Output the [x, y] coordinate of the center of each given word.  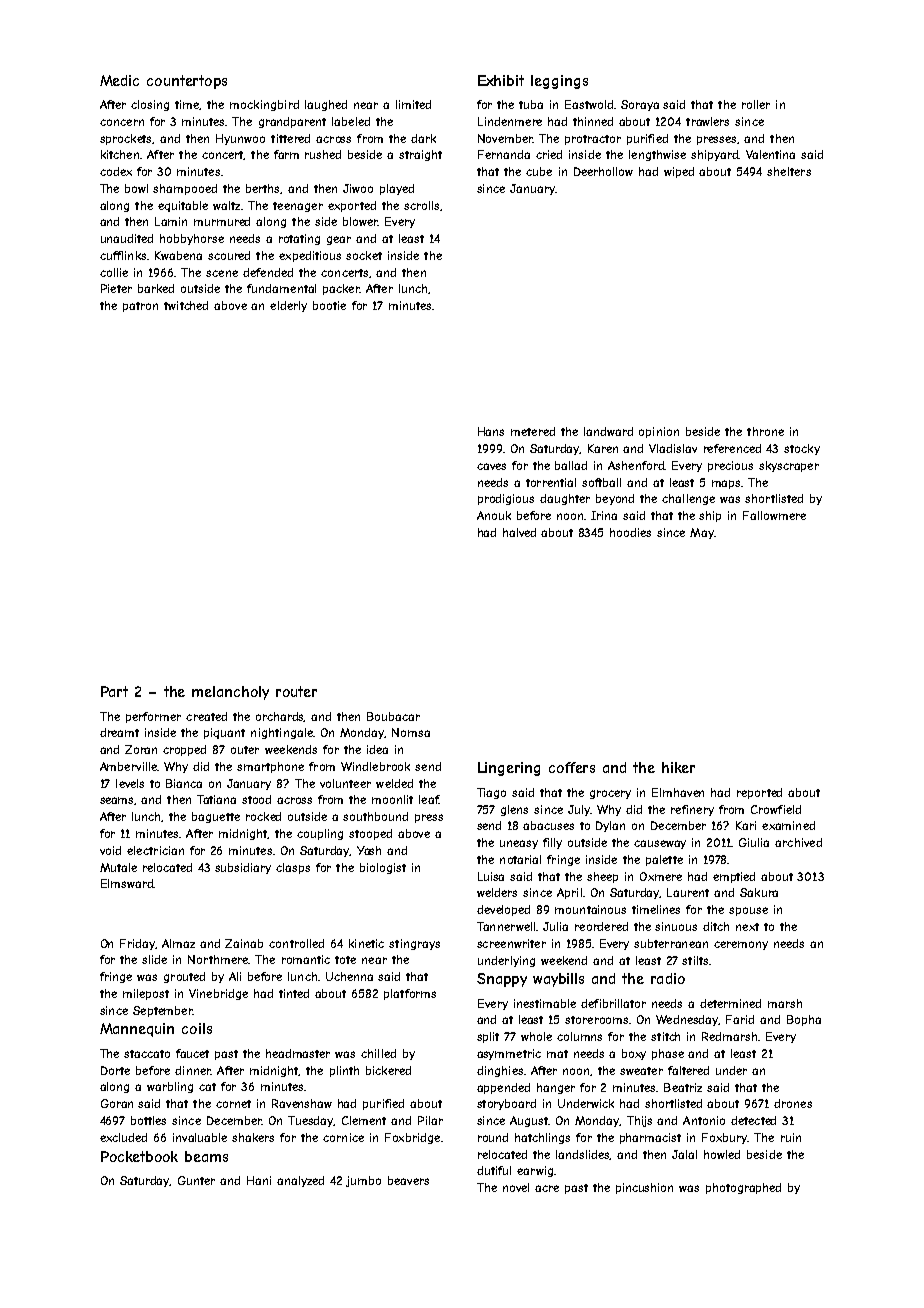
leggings [559, 82]
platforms [410, 994]
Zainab [244, 943]
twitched [186, 305]
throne [765, 431]
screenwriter [511, 943]
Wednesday [687, 1020]
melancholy [230, 693]
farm [286, 154]
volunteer [345, 783]
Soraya [640, 105]
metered [533, 431]
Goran [117, 1103]
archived [798, 842]
